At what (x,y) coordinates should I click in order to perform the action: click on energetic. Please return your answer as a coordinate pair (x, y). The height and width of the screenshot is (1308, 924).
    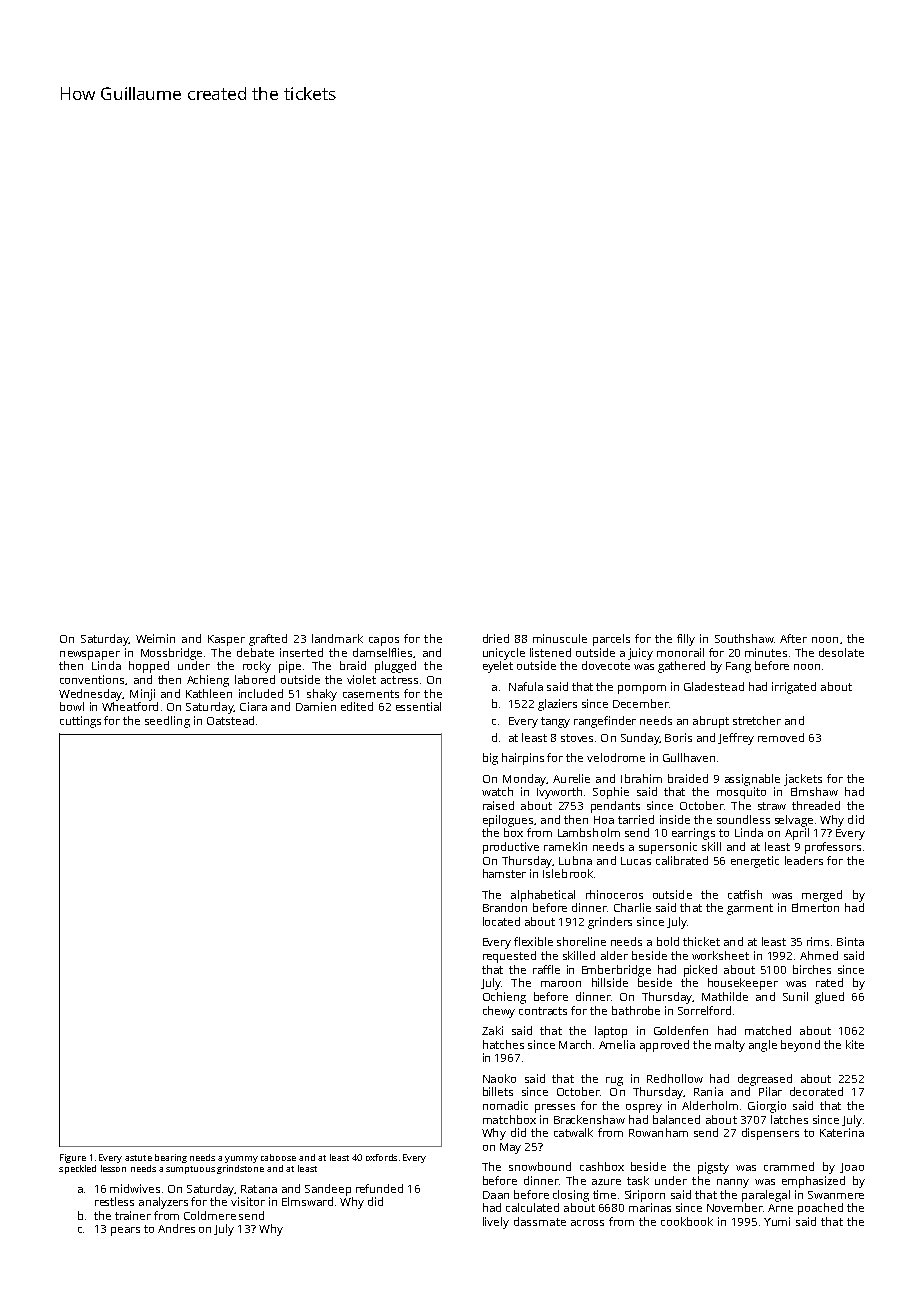
    Looking at the image, I should click on (755, 862).
